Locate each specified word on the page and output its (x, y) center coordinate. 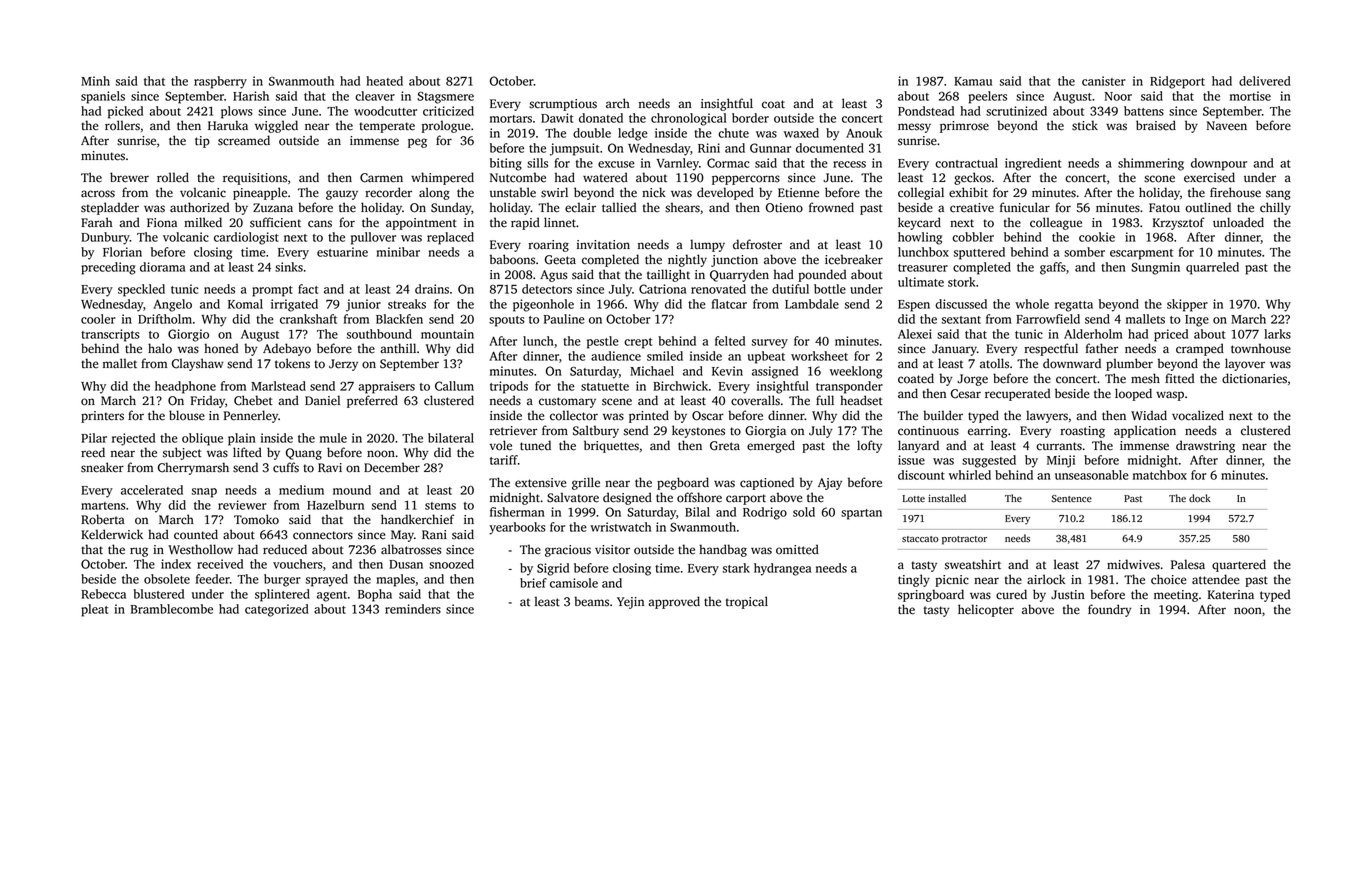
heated (384, 81)
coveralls (755, 400)
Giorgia (765, 432)
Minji (1061, 461)
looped (1133, 394)
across (98, 194)
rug (139, 552)
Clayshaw (198, 364)
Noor (1118, 96)
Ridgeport (1177, 82)
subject (182, 453)
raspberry (220, 82)
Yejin (630, 603)
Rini (709, 148)
